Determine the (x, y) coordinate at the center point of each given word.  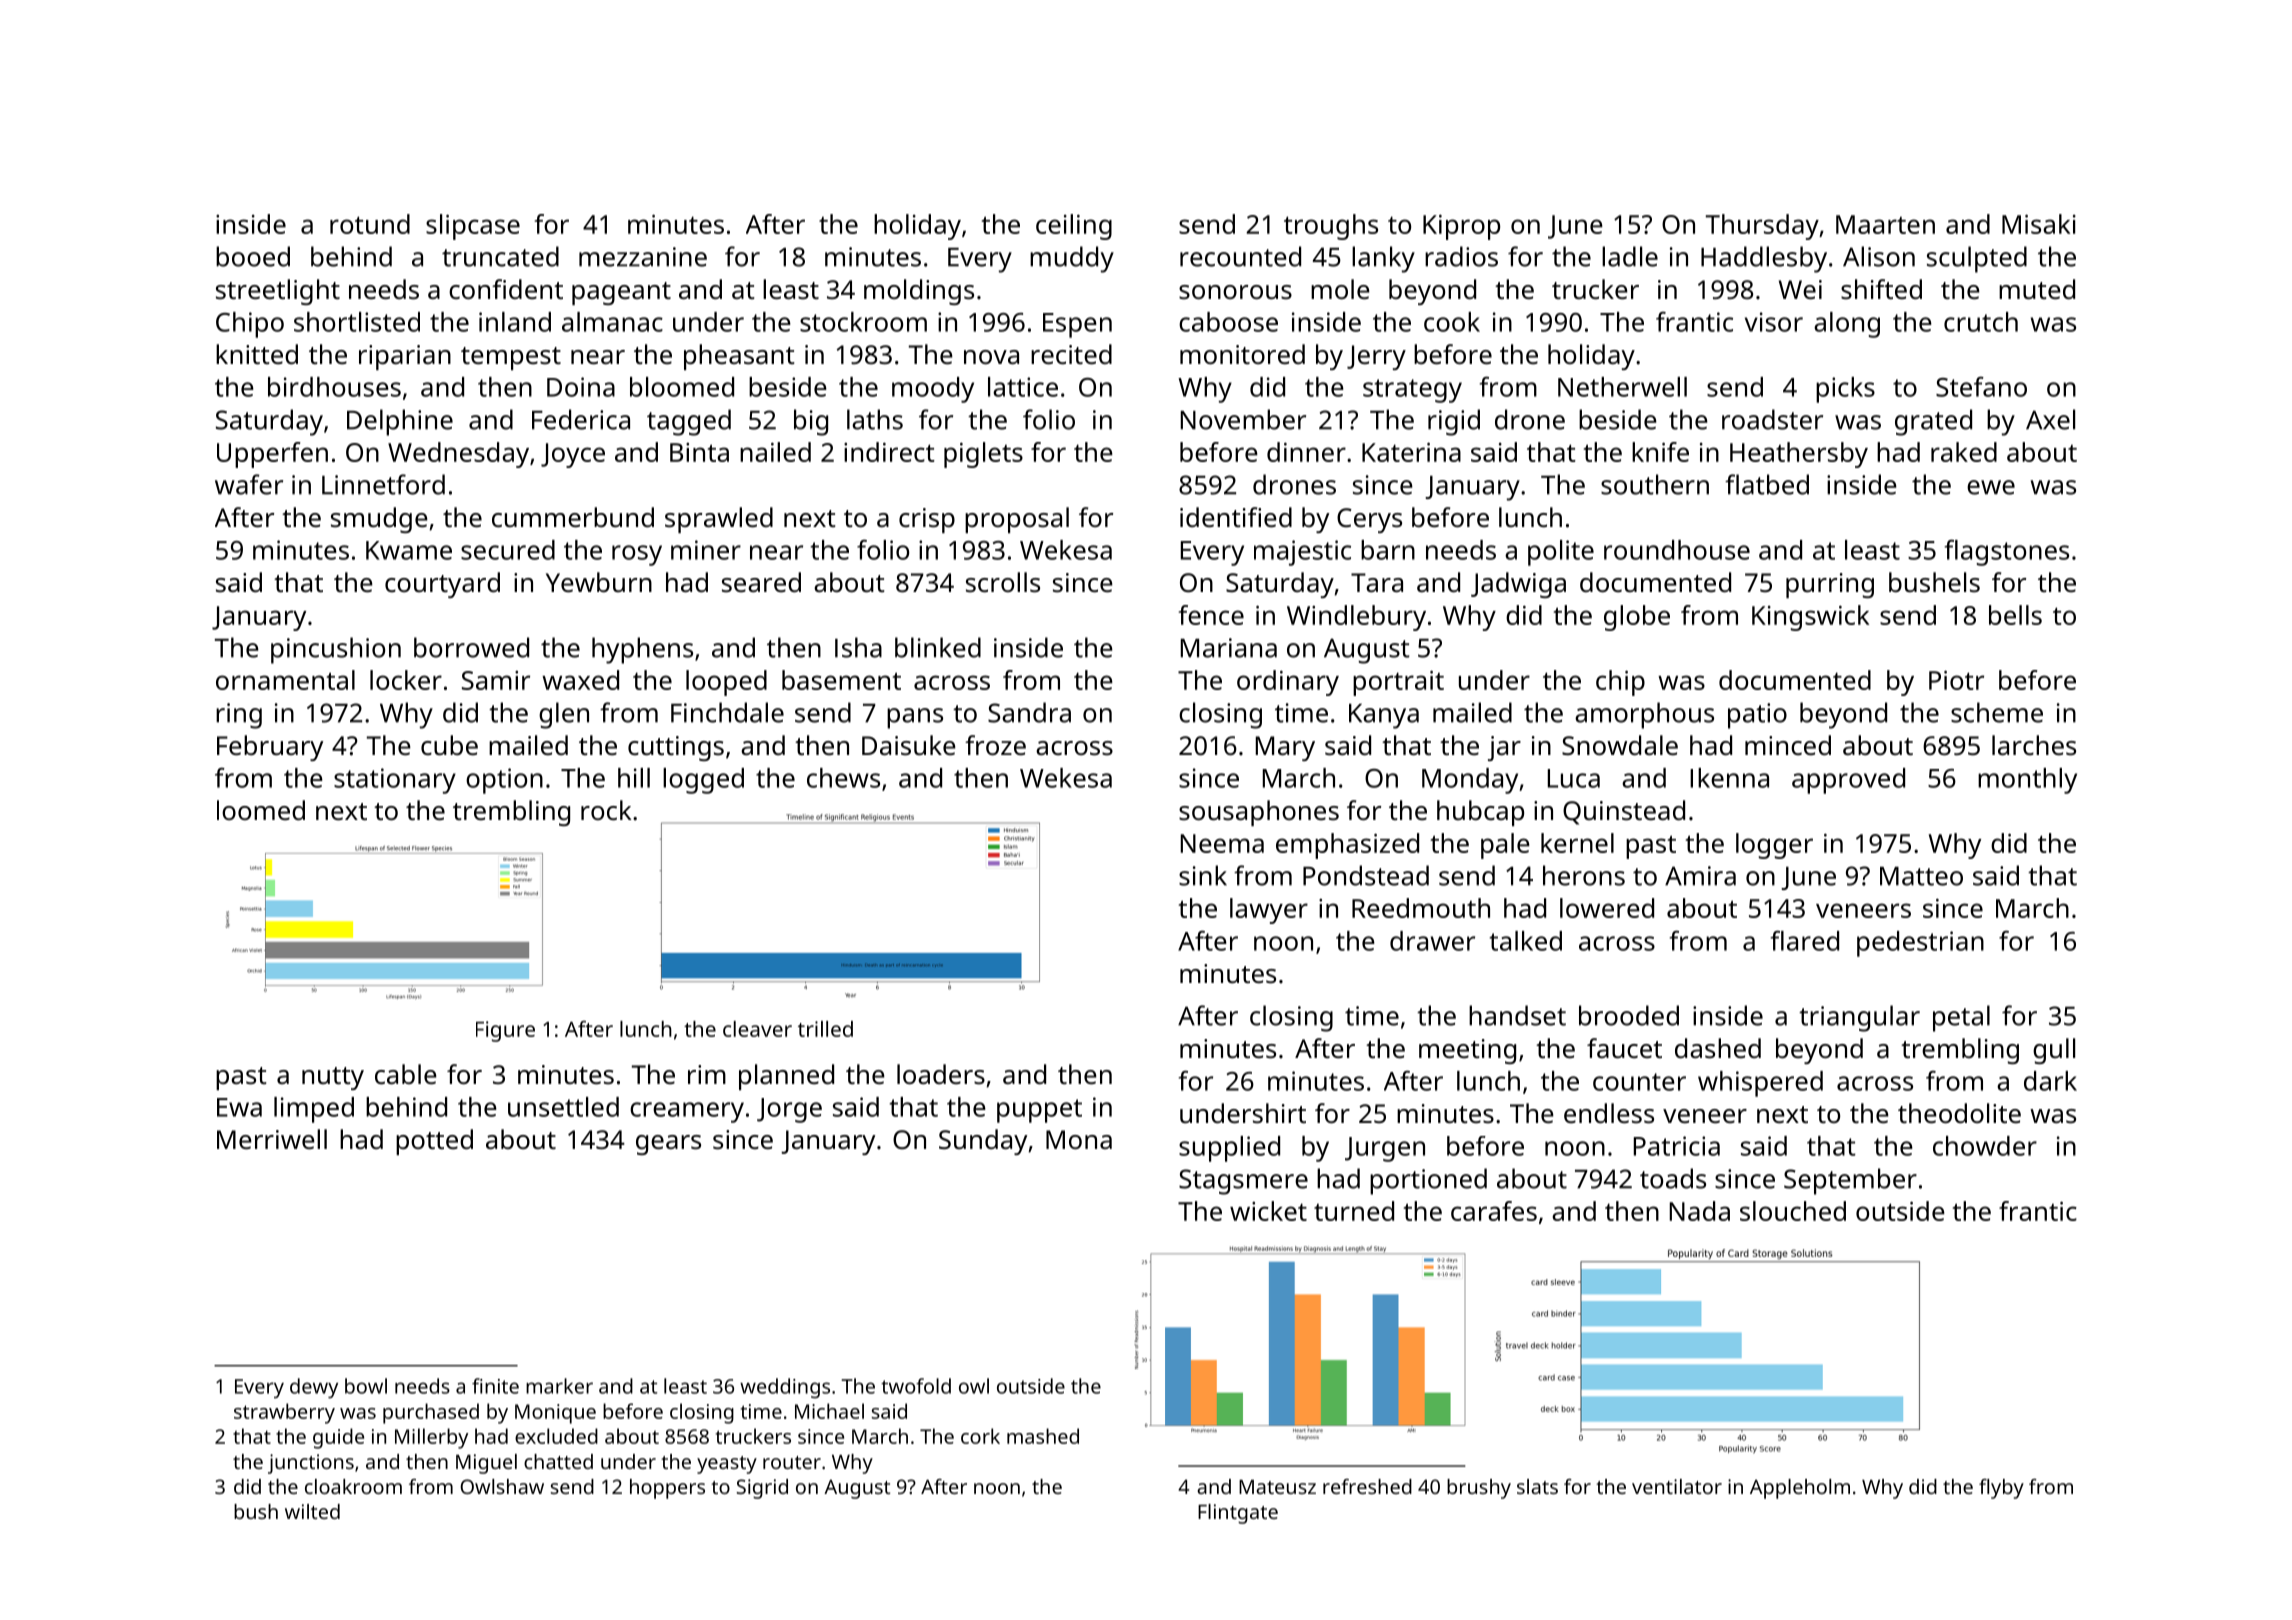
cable (406, 1074)
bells (2015, 615)
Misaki (2039, 224)
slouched (1793, 1211)
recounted (1240, 256)
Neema (1222, 843)
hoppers (667, 1489)
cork (980, 1436)
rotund (370, 224)
